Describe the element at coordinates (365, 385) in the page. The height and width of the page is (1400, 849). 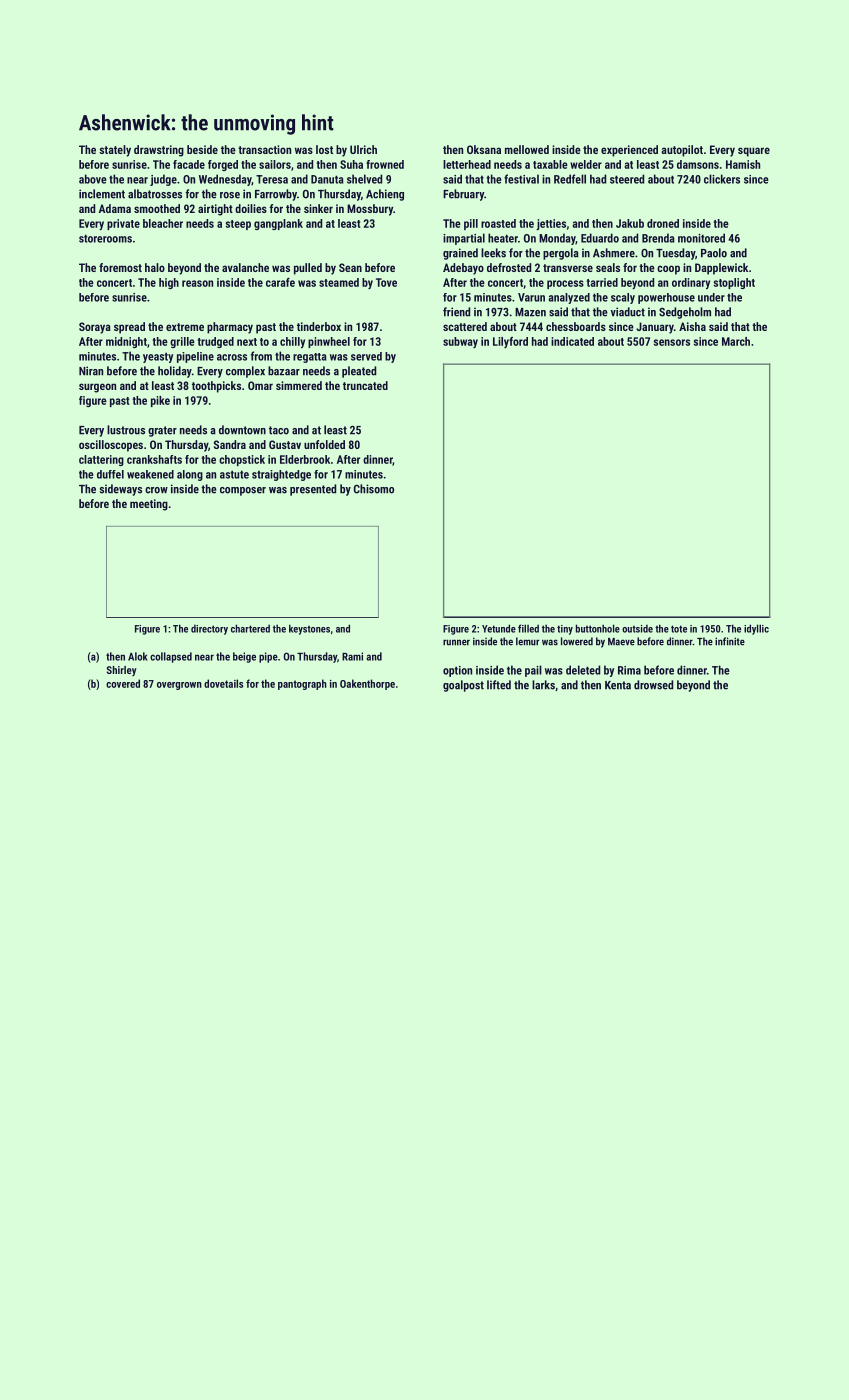
I see `truncated` at that location.
